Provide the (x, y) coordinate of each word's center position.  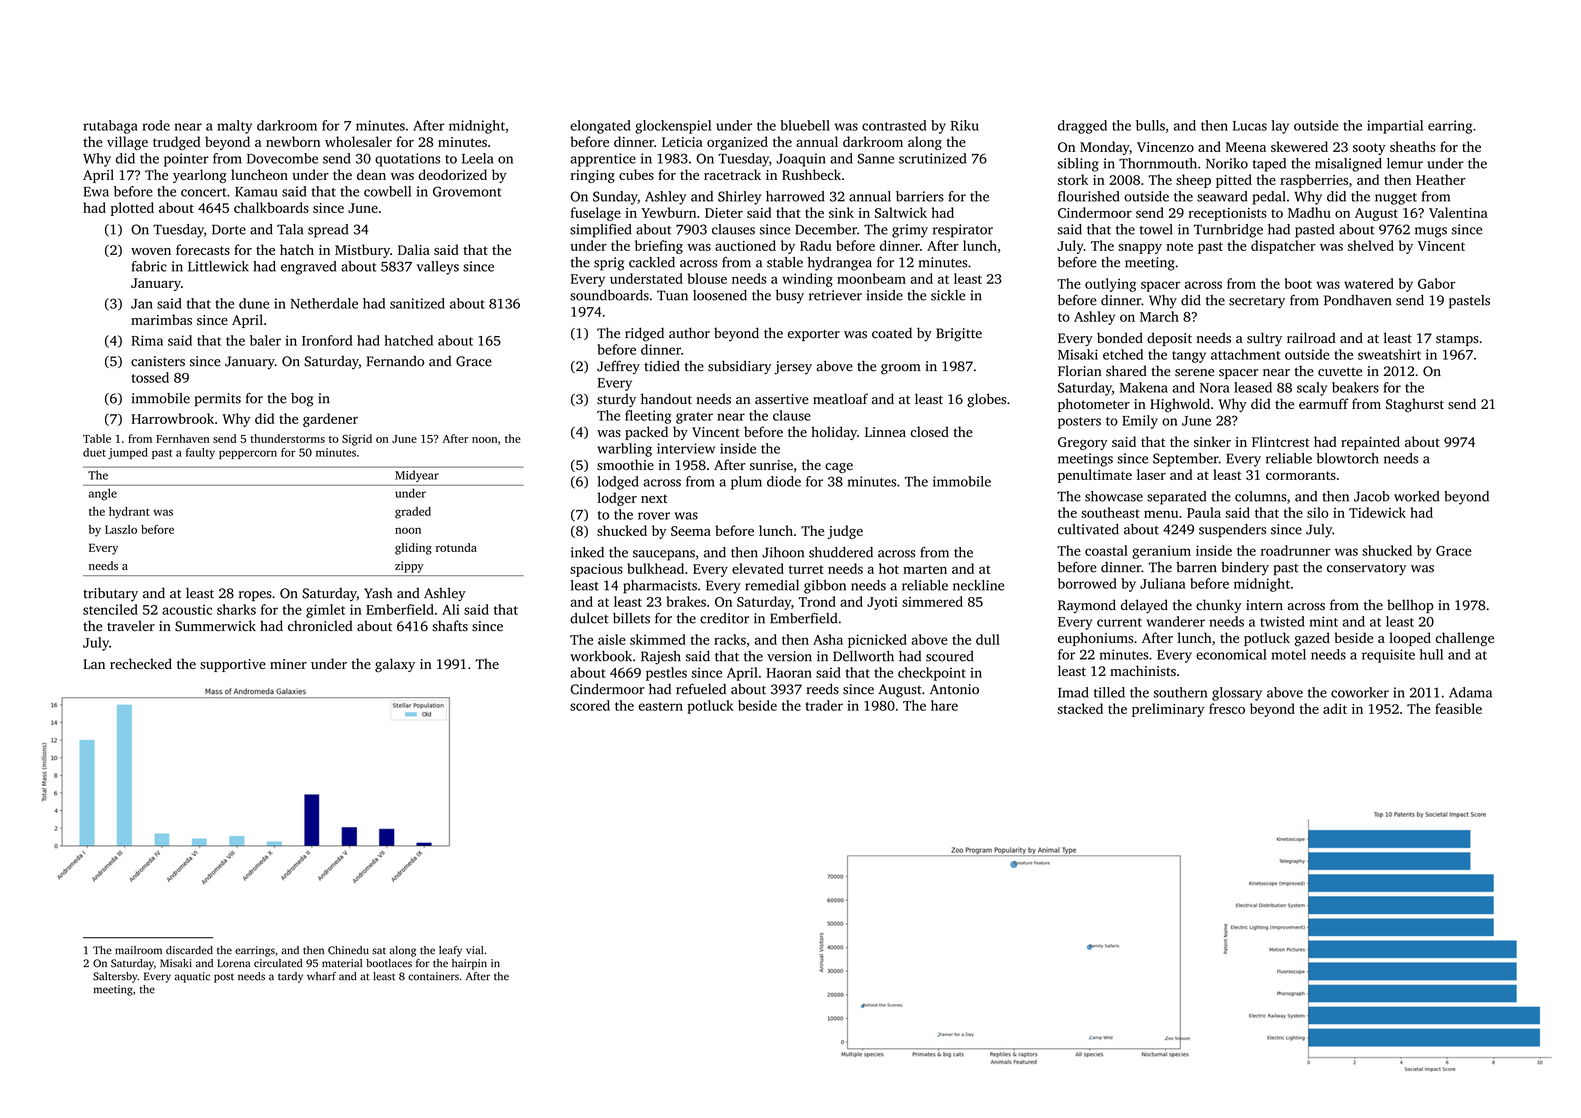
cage (839, 468)
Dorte (229, 229)
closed (929, 431)
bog (302, 400)
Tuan (672, 295)
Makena (1144, 387)
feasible (1458, 708)
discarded (189, 950)
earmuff (1324, 403)
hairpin (469, 964)
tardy (290, 977)
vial (474, 950)
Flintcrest (1281, 441)
